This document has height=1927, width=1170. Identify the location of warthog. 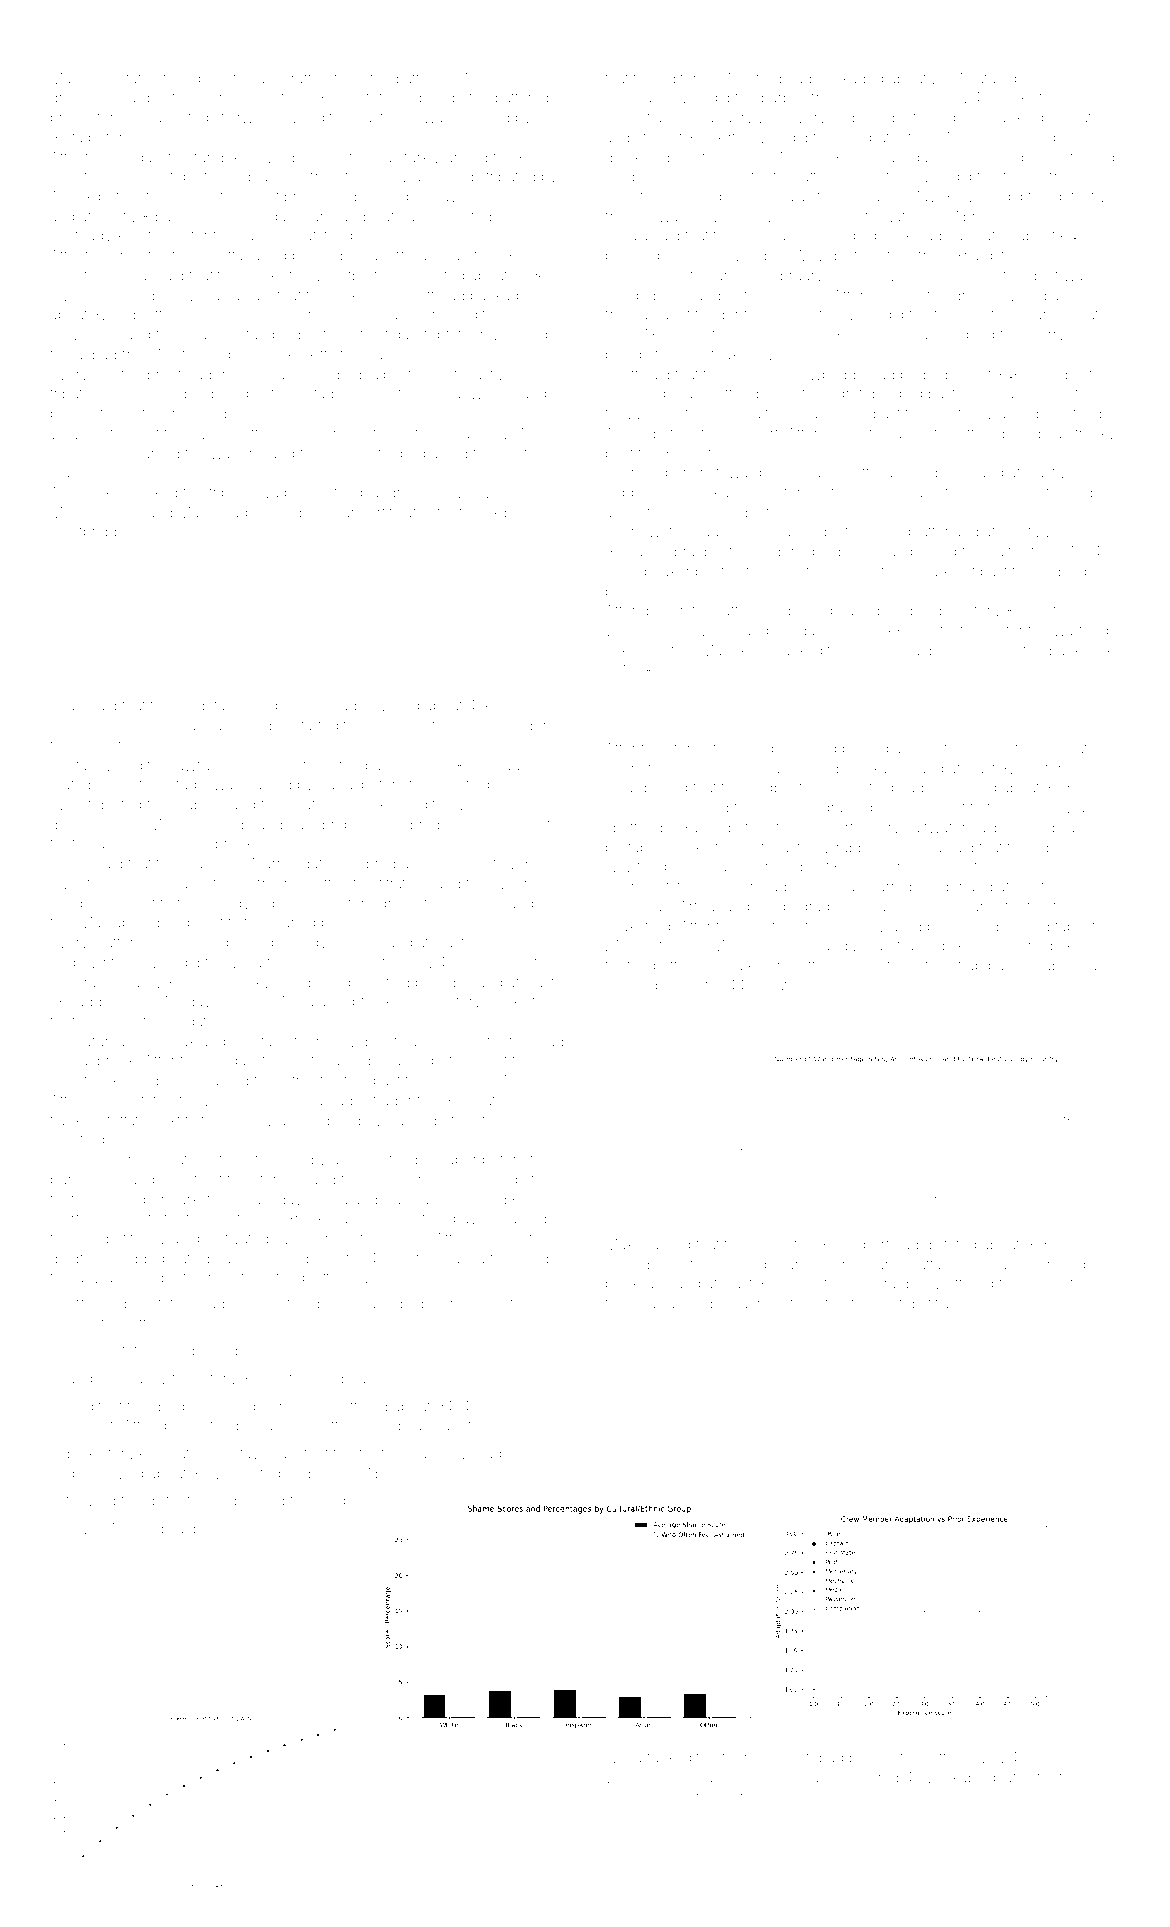
(1081, 633).
